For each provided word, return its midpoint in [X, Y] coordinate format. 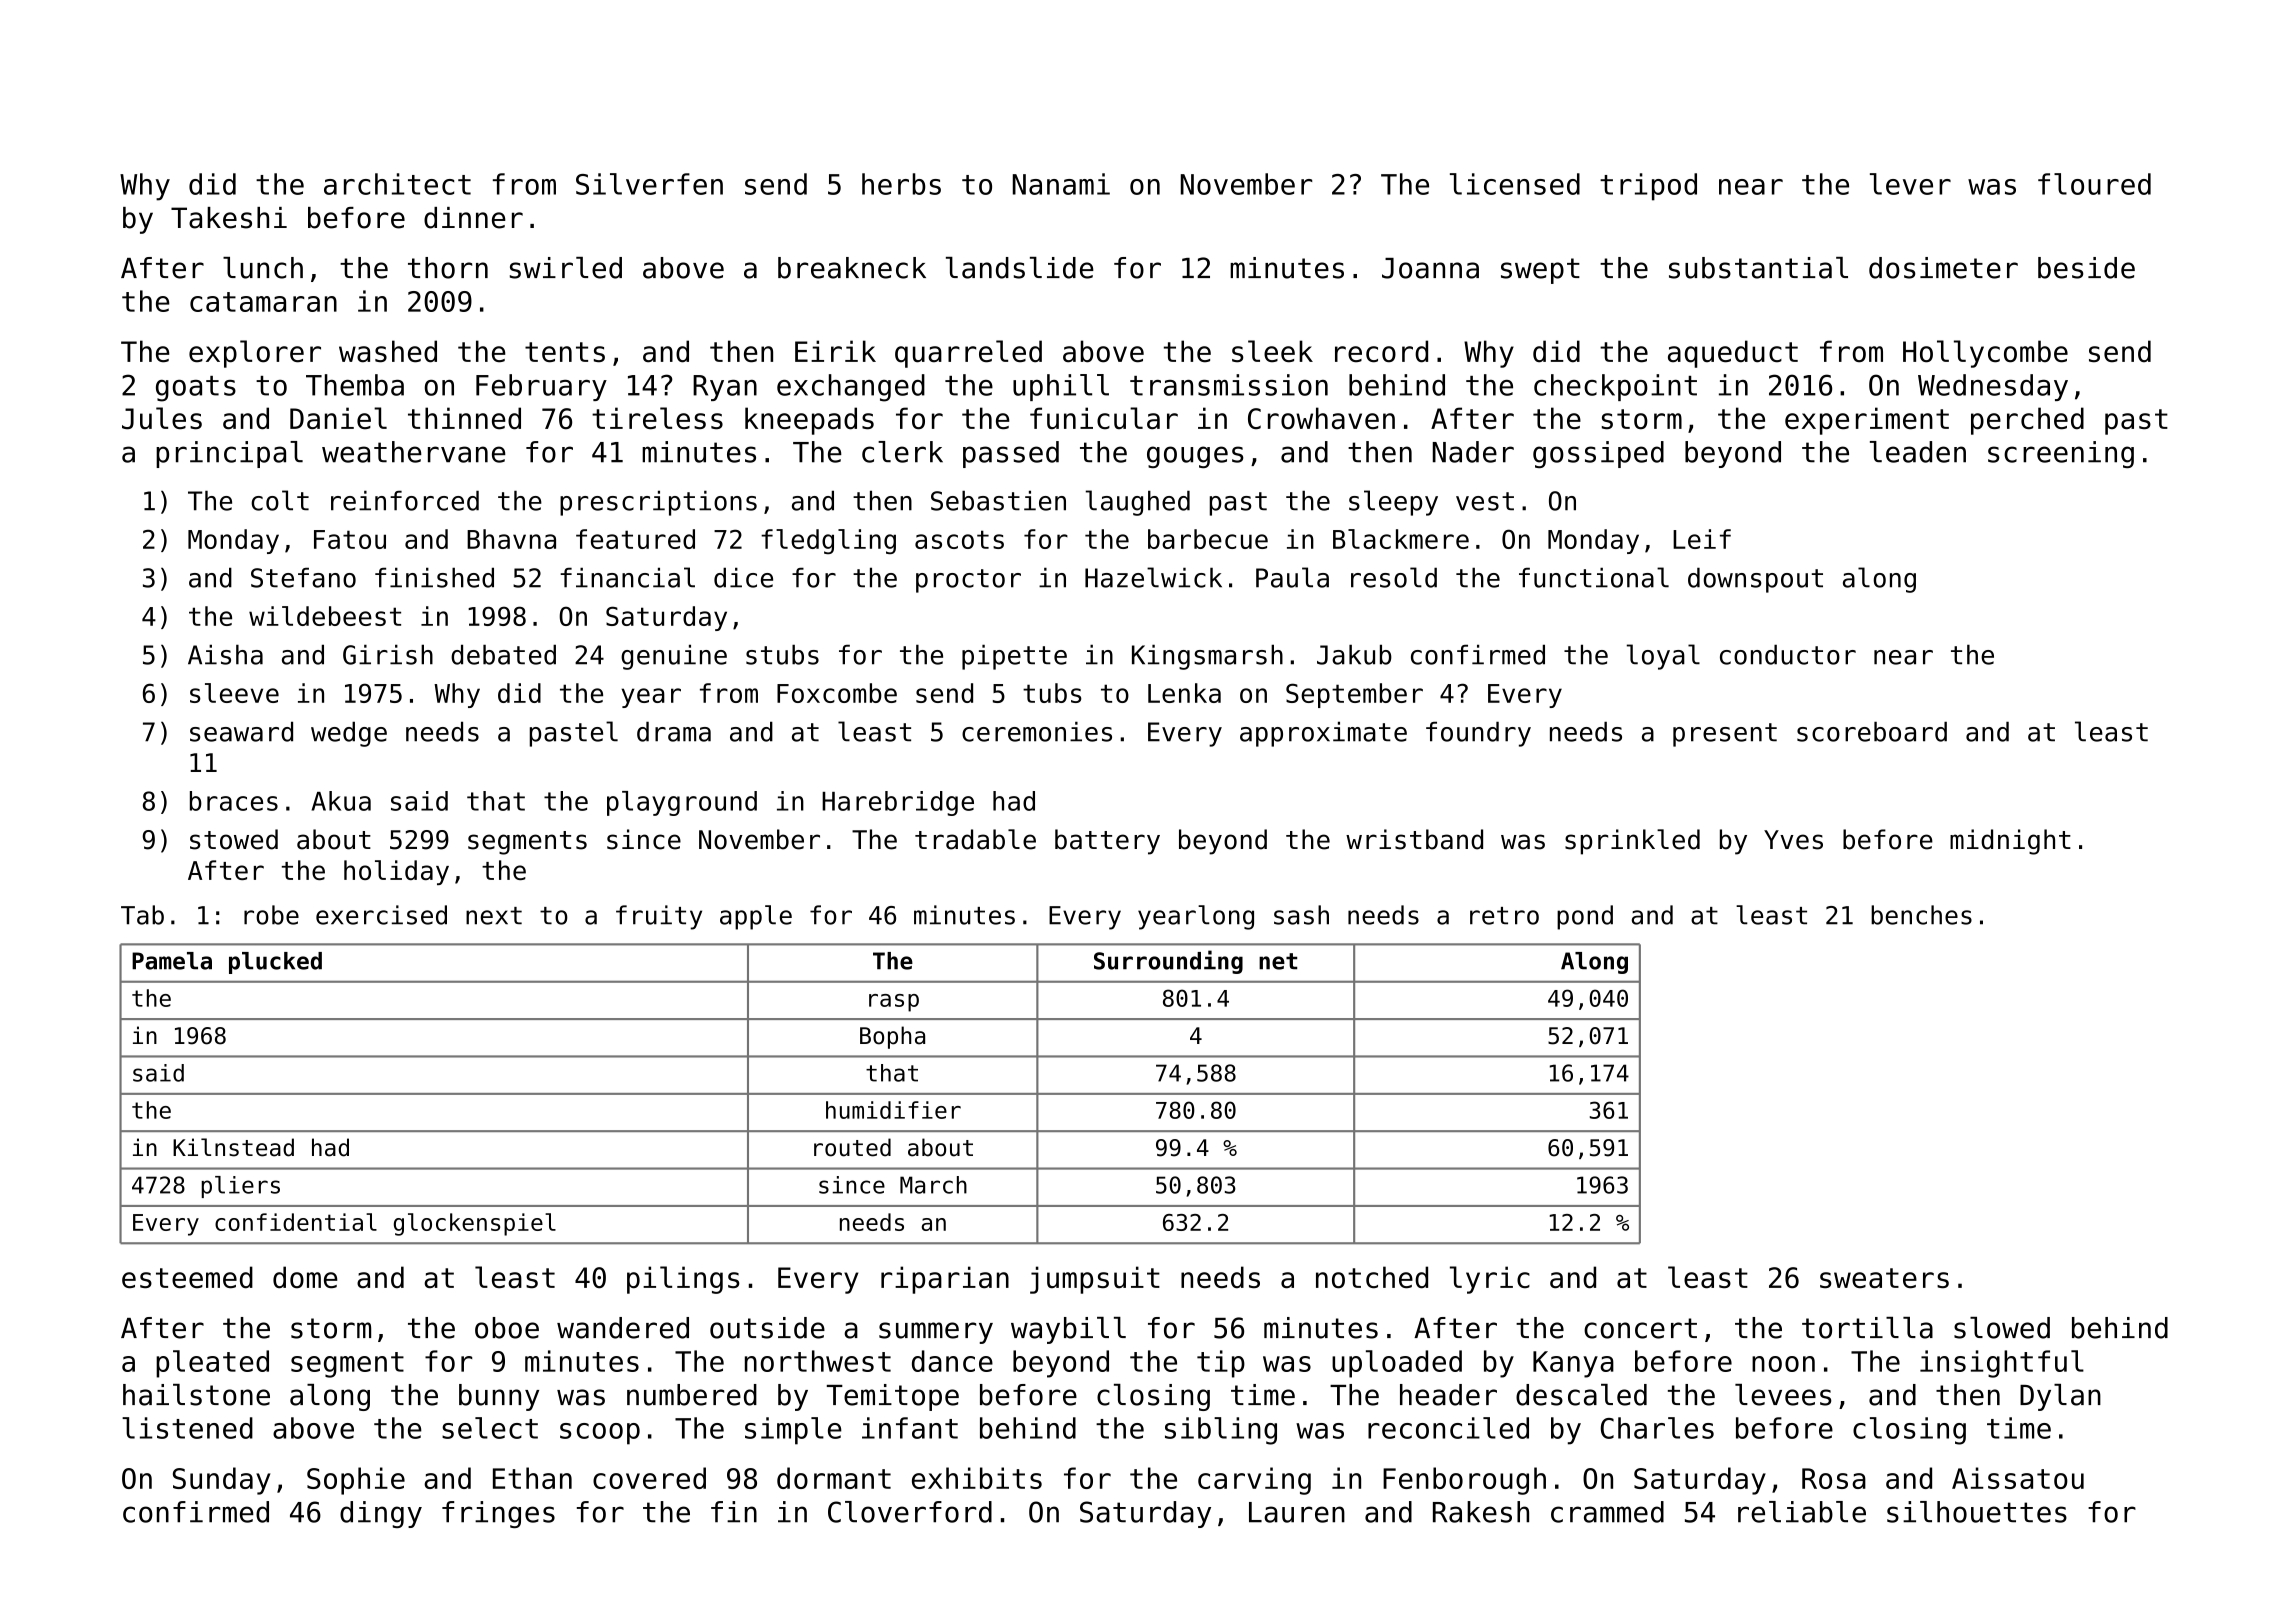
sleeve [234, 693]
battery [1107, 842]
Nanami [1061, 184]
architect [397, 184]
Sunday [221, 1481]
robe [271, 915]
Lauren [1297, 1512]
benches [1921, 915]
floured [2094, 184]
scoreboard [1872, 731]
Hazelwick [1153, 577]
